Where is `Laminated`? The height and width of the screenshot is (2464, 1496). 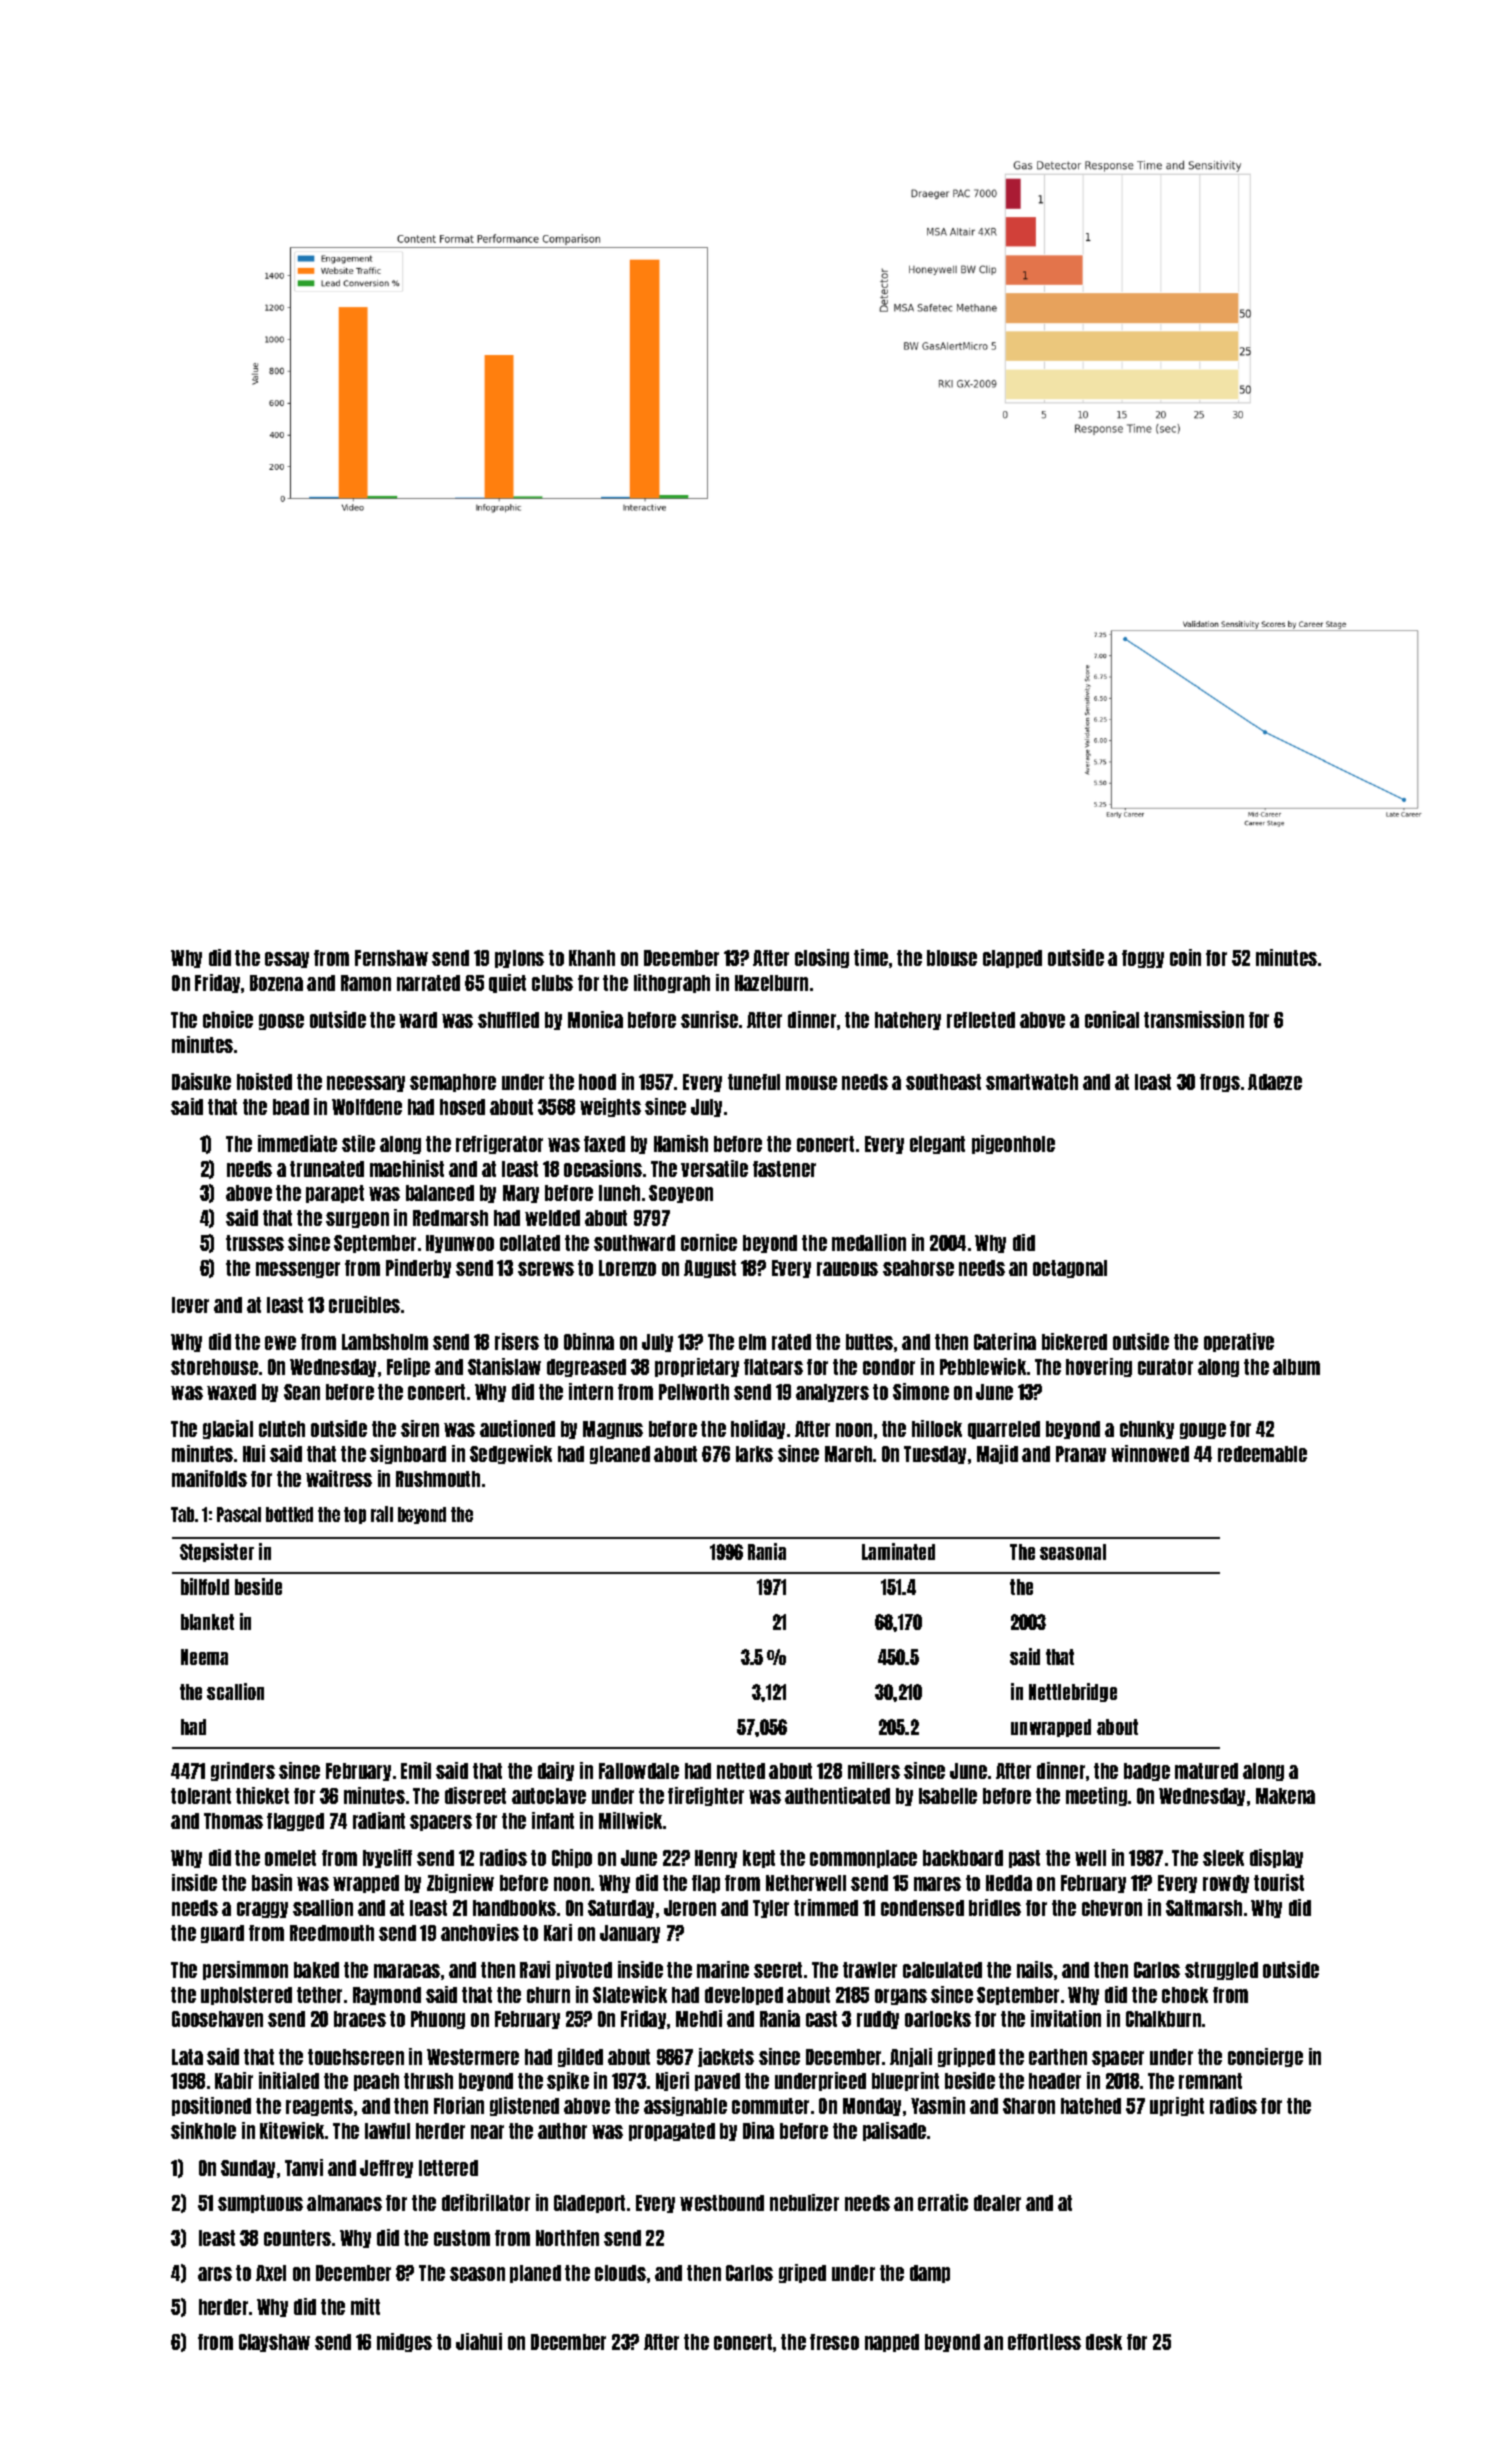
Laminated is located at coordinates (898, 1551).
